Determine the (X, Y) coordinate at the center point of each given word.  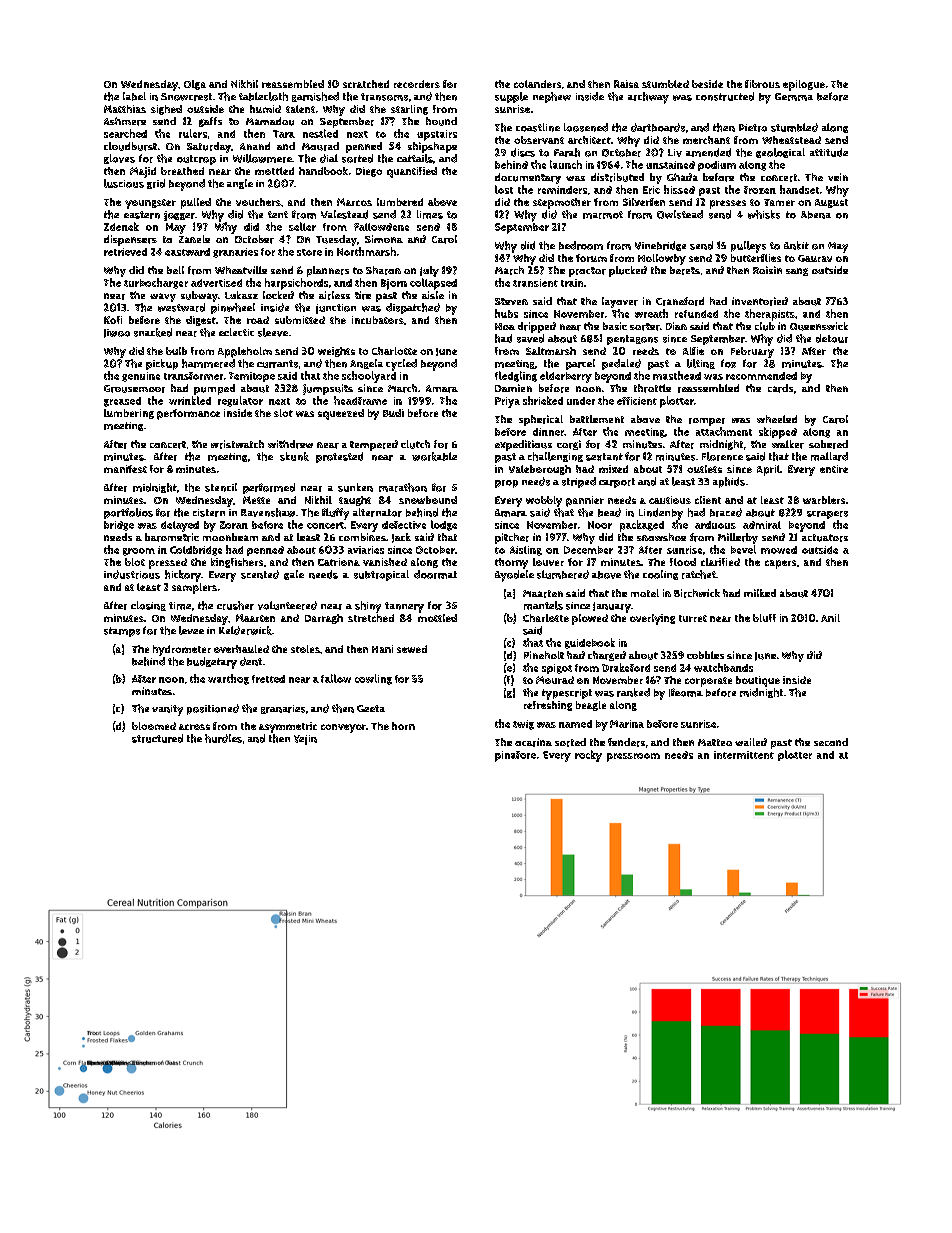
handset (799, 189)
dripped (537, 327)
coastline (538, 127)
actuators (825, 538)
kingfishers (237, 563)
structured (157, 738)
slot (283, 413)
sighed (166, 110)
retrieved (125, 252)
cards (780, 388)
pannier (585, 501)
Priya (507, 402)
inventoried (760, 301)
